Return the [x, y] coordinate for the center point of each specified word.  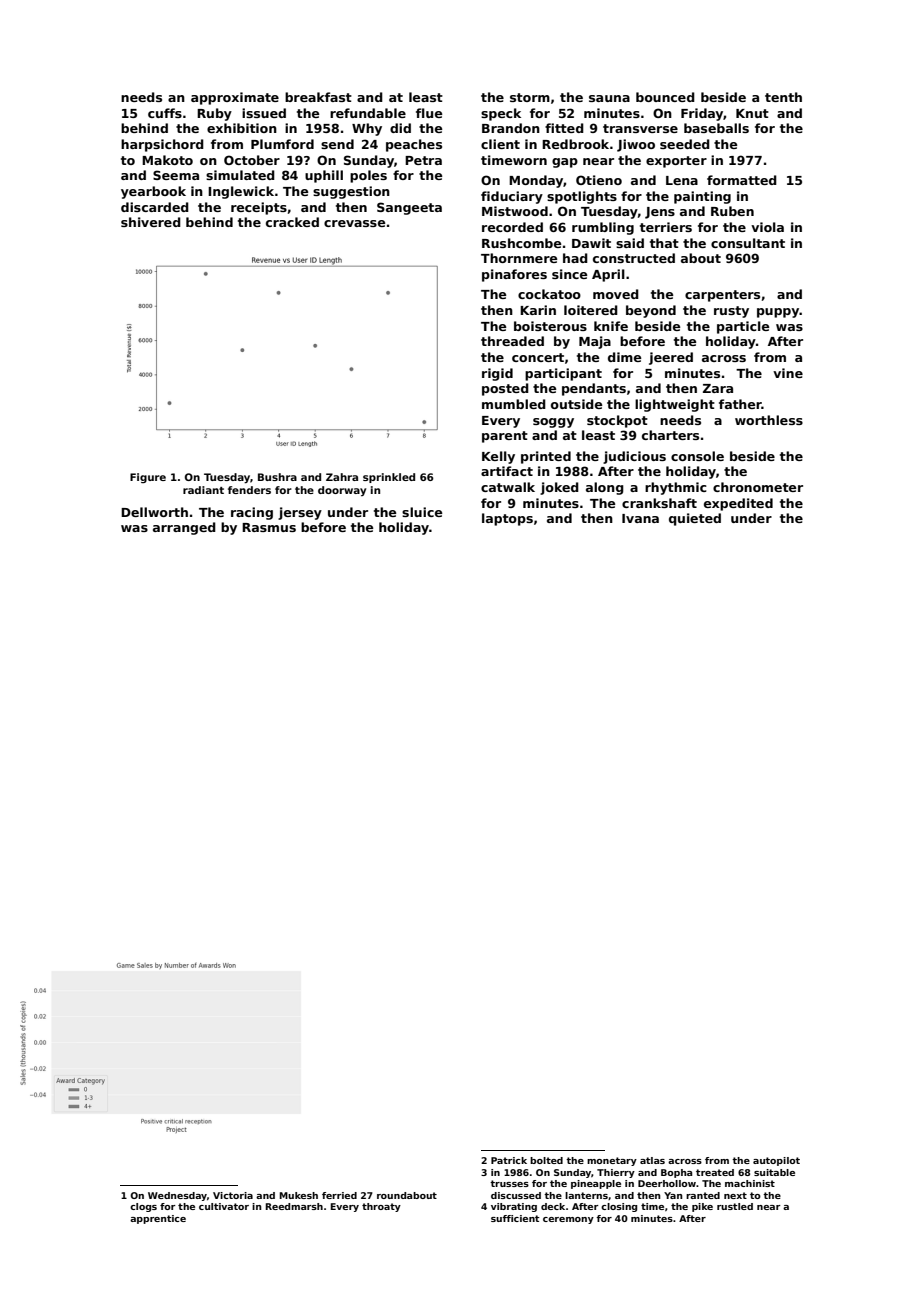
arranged [184, 528]
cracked [292, 222]
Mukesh [299, 1195]
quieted [695, 519]
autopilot [776, 1161]
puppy [778, 313]
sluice [422, 512]
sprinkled [389, 478]
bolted [546, 1160]
